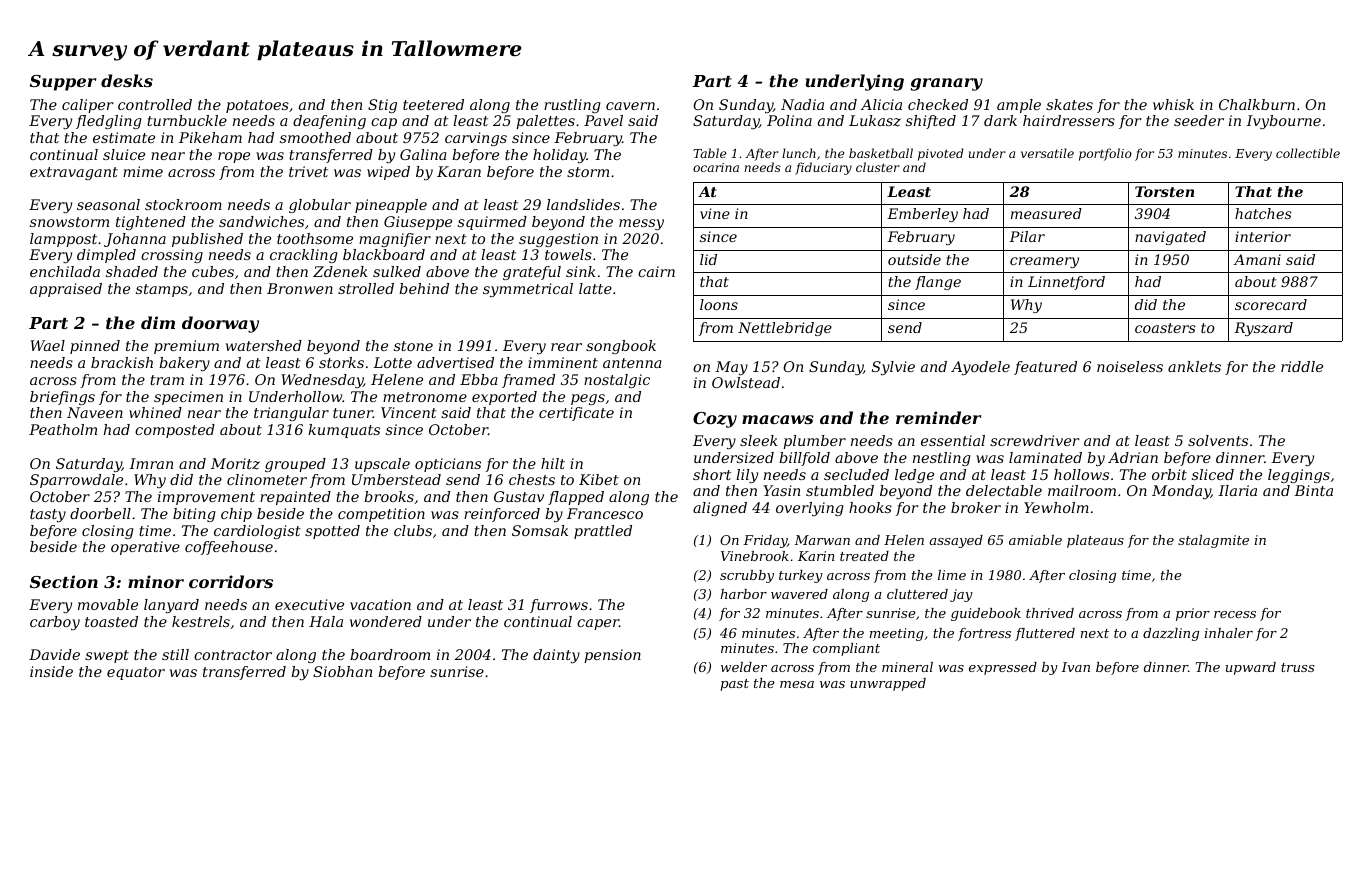 This page has height=887, width=1372. I want to click on granary, so click(946, 84).
